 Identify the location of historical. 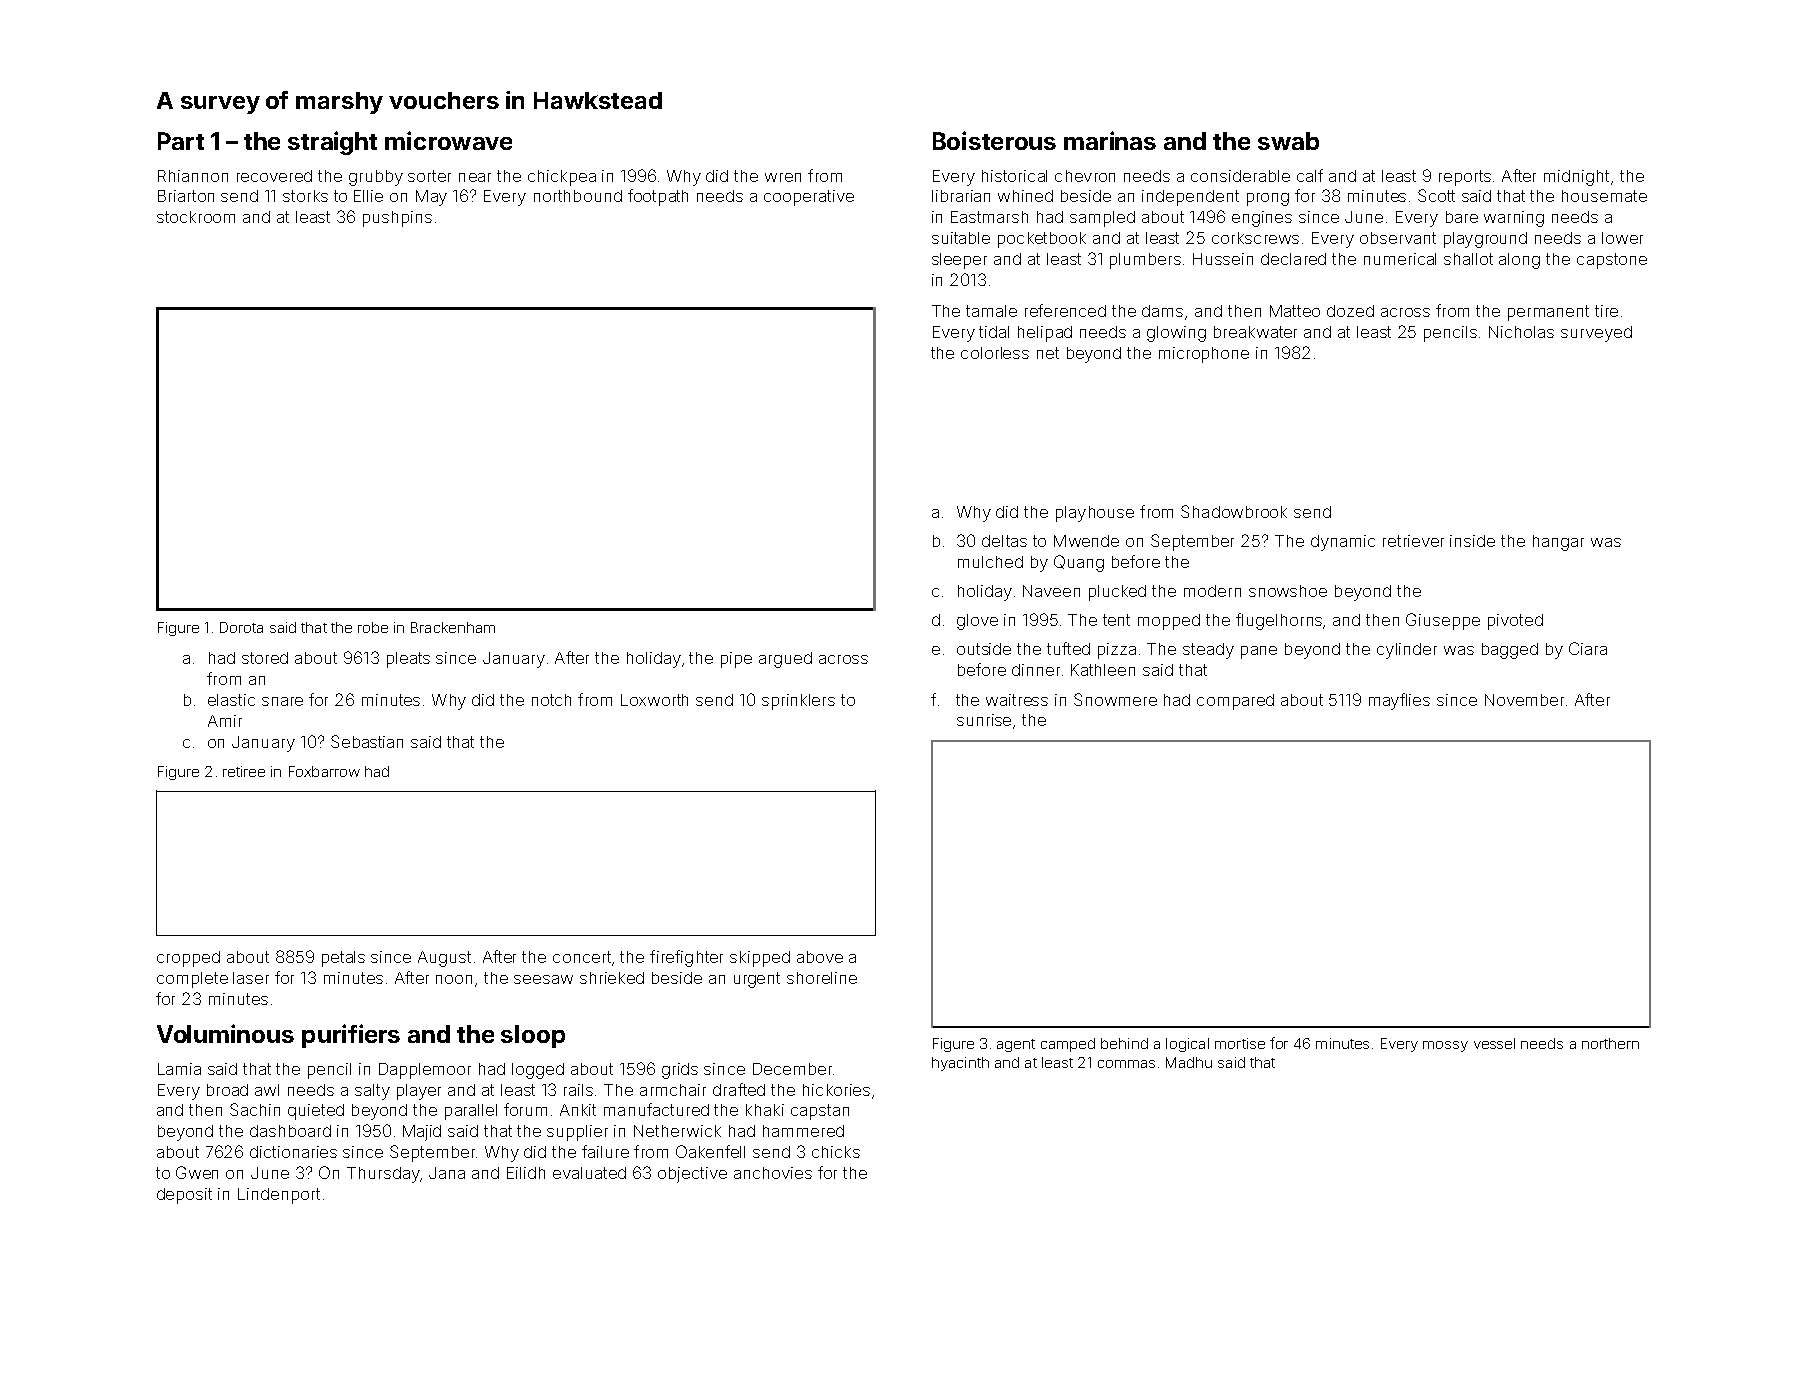
(1014, 176).
